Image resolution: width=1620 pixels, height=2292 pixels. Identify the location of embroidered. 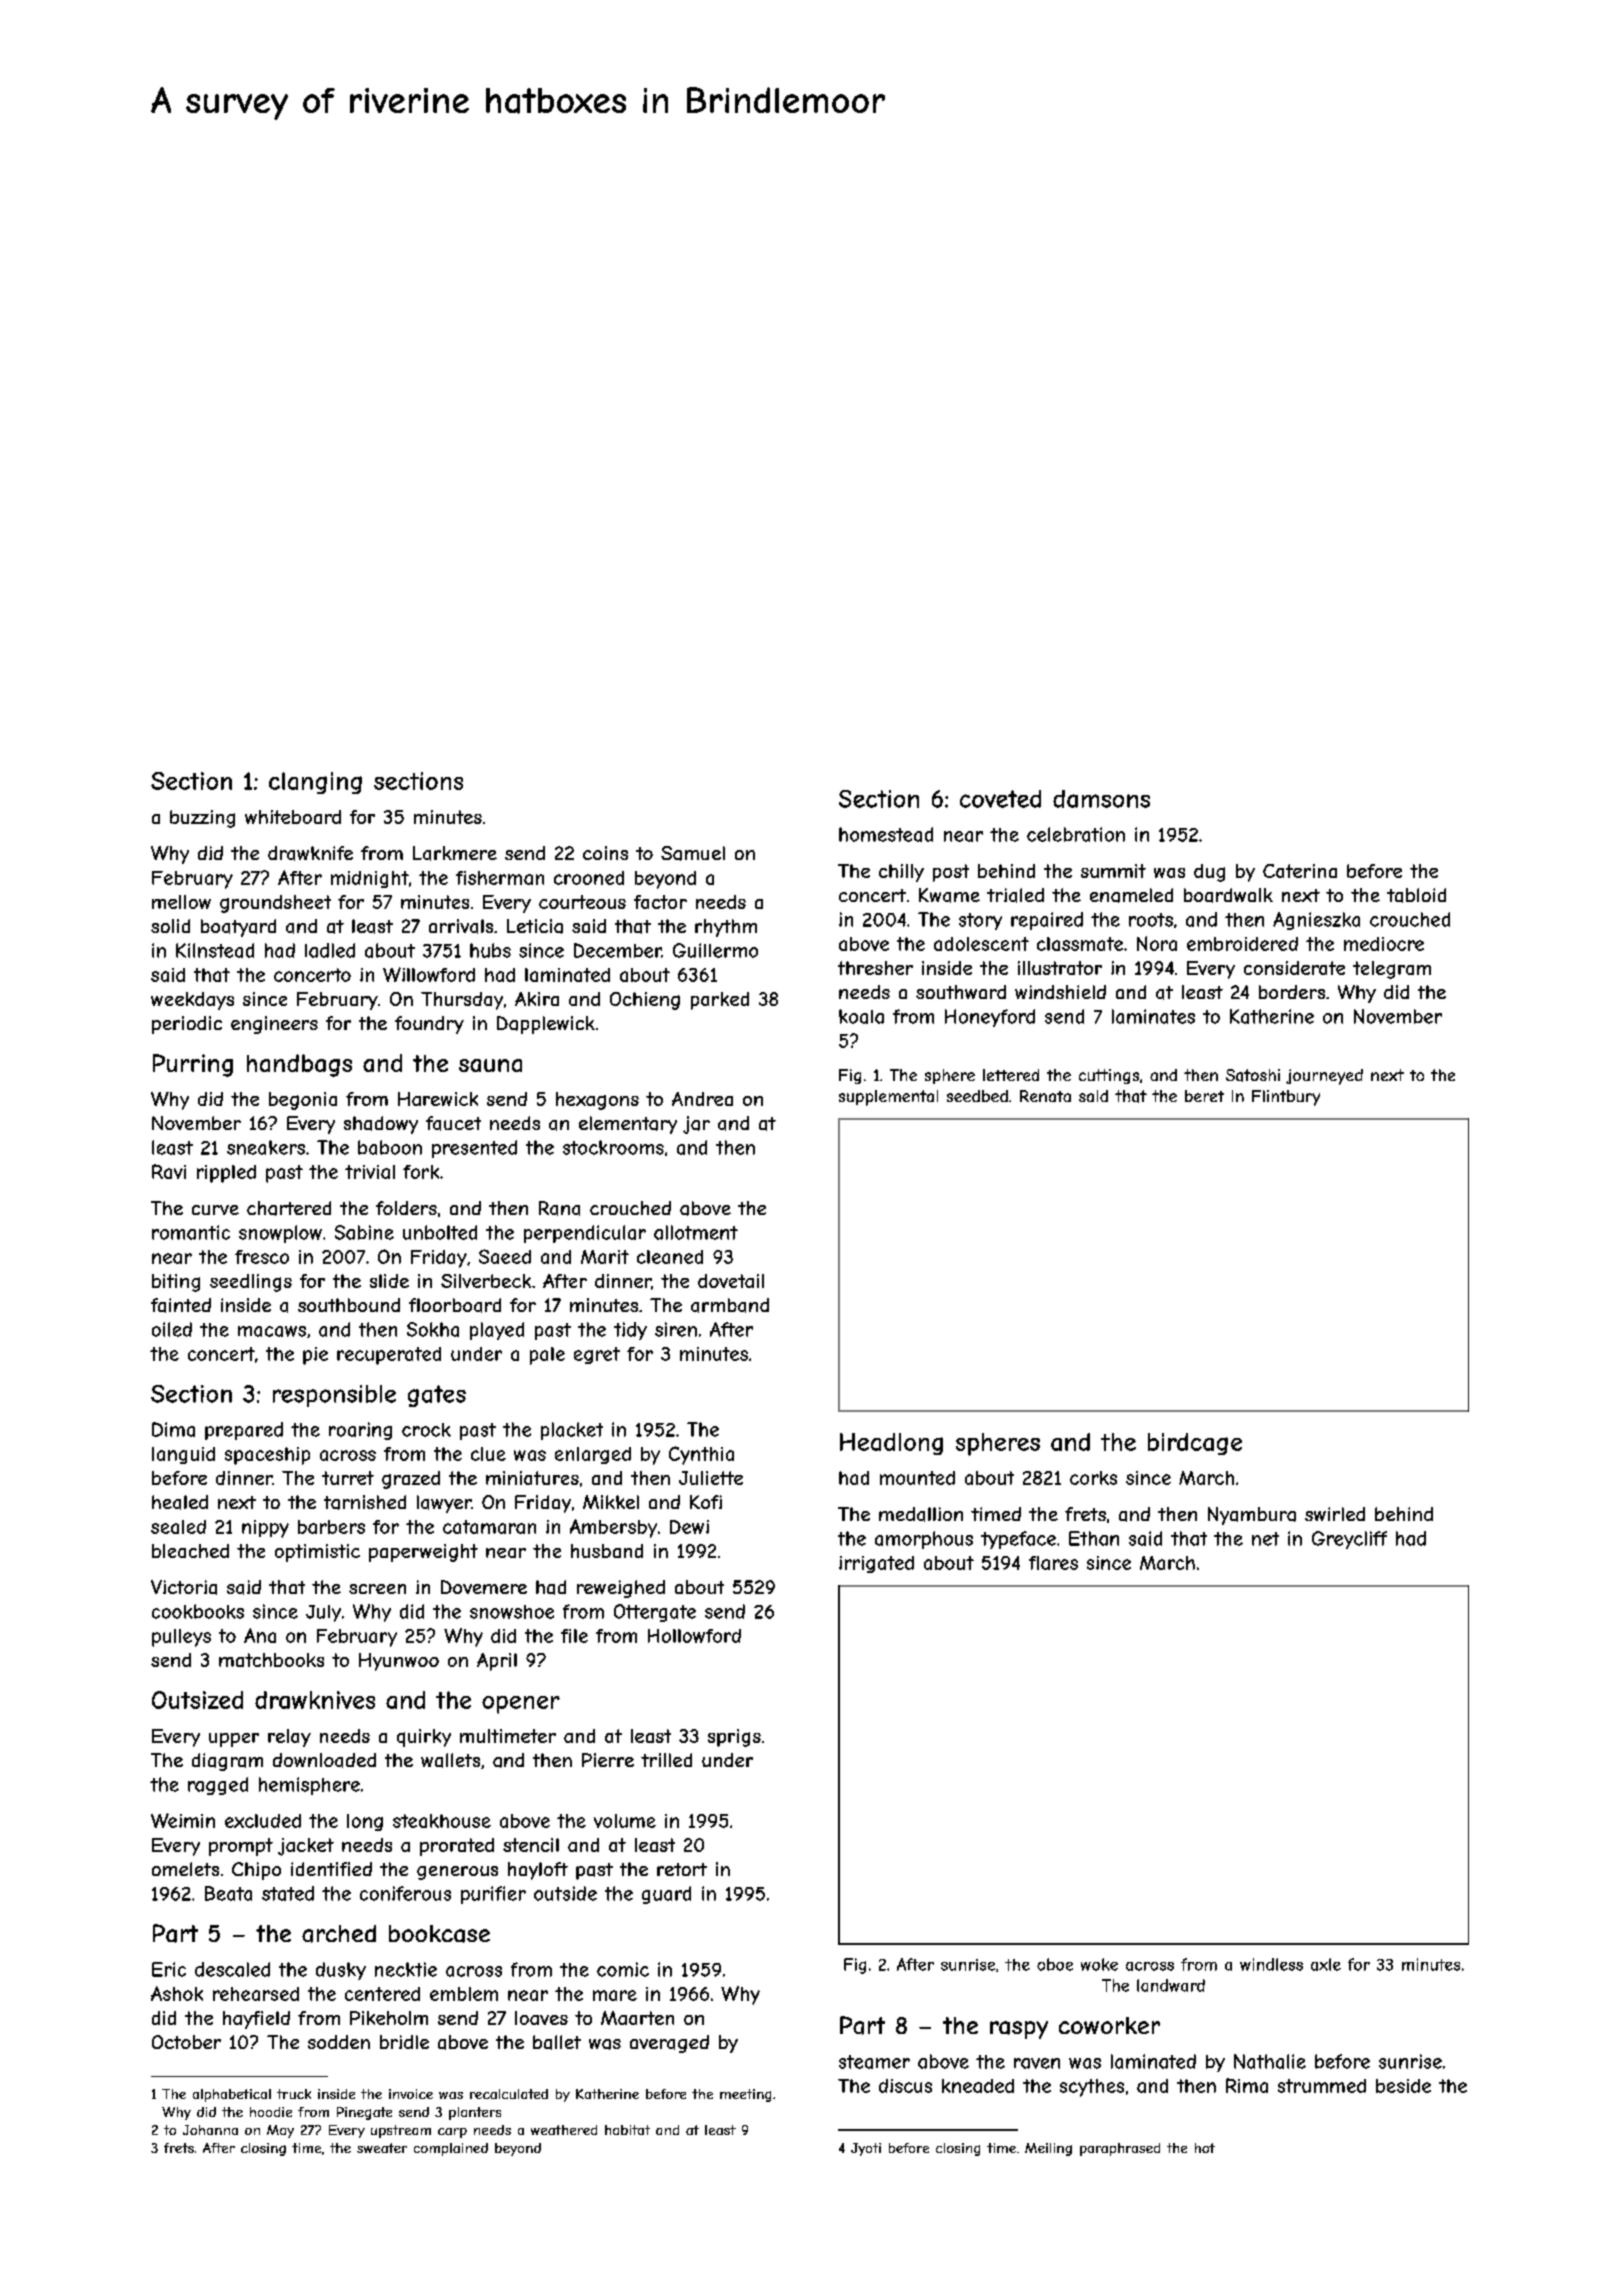
(1242, 944).
